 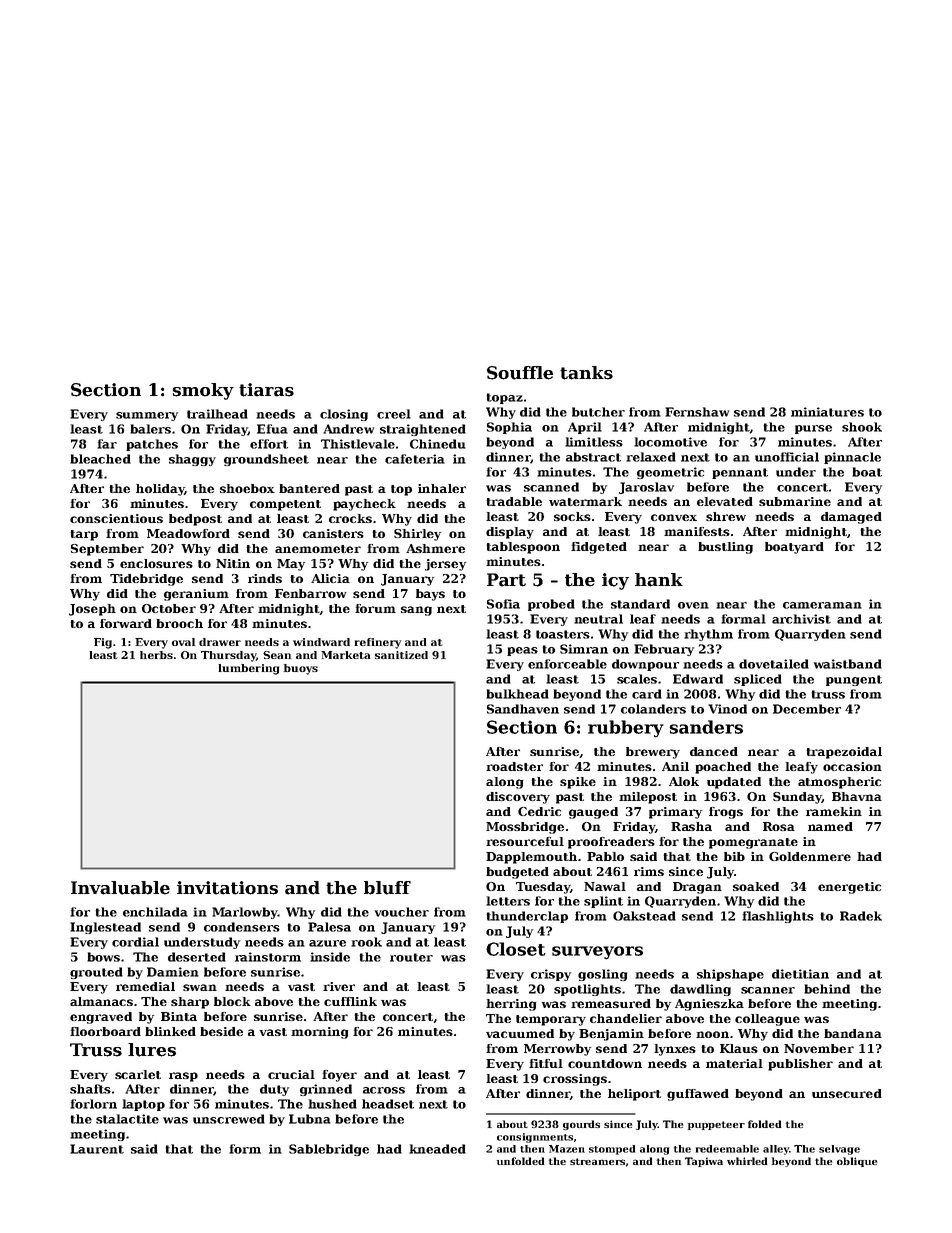 I want to click on miniatures, so click(x=827, y=412).
